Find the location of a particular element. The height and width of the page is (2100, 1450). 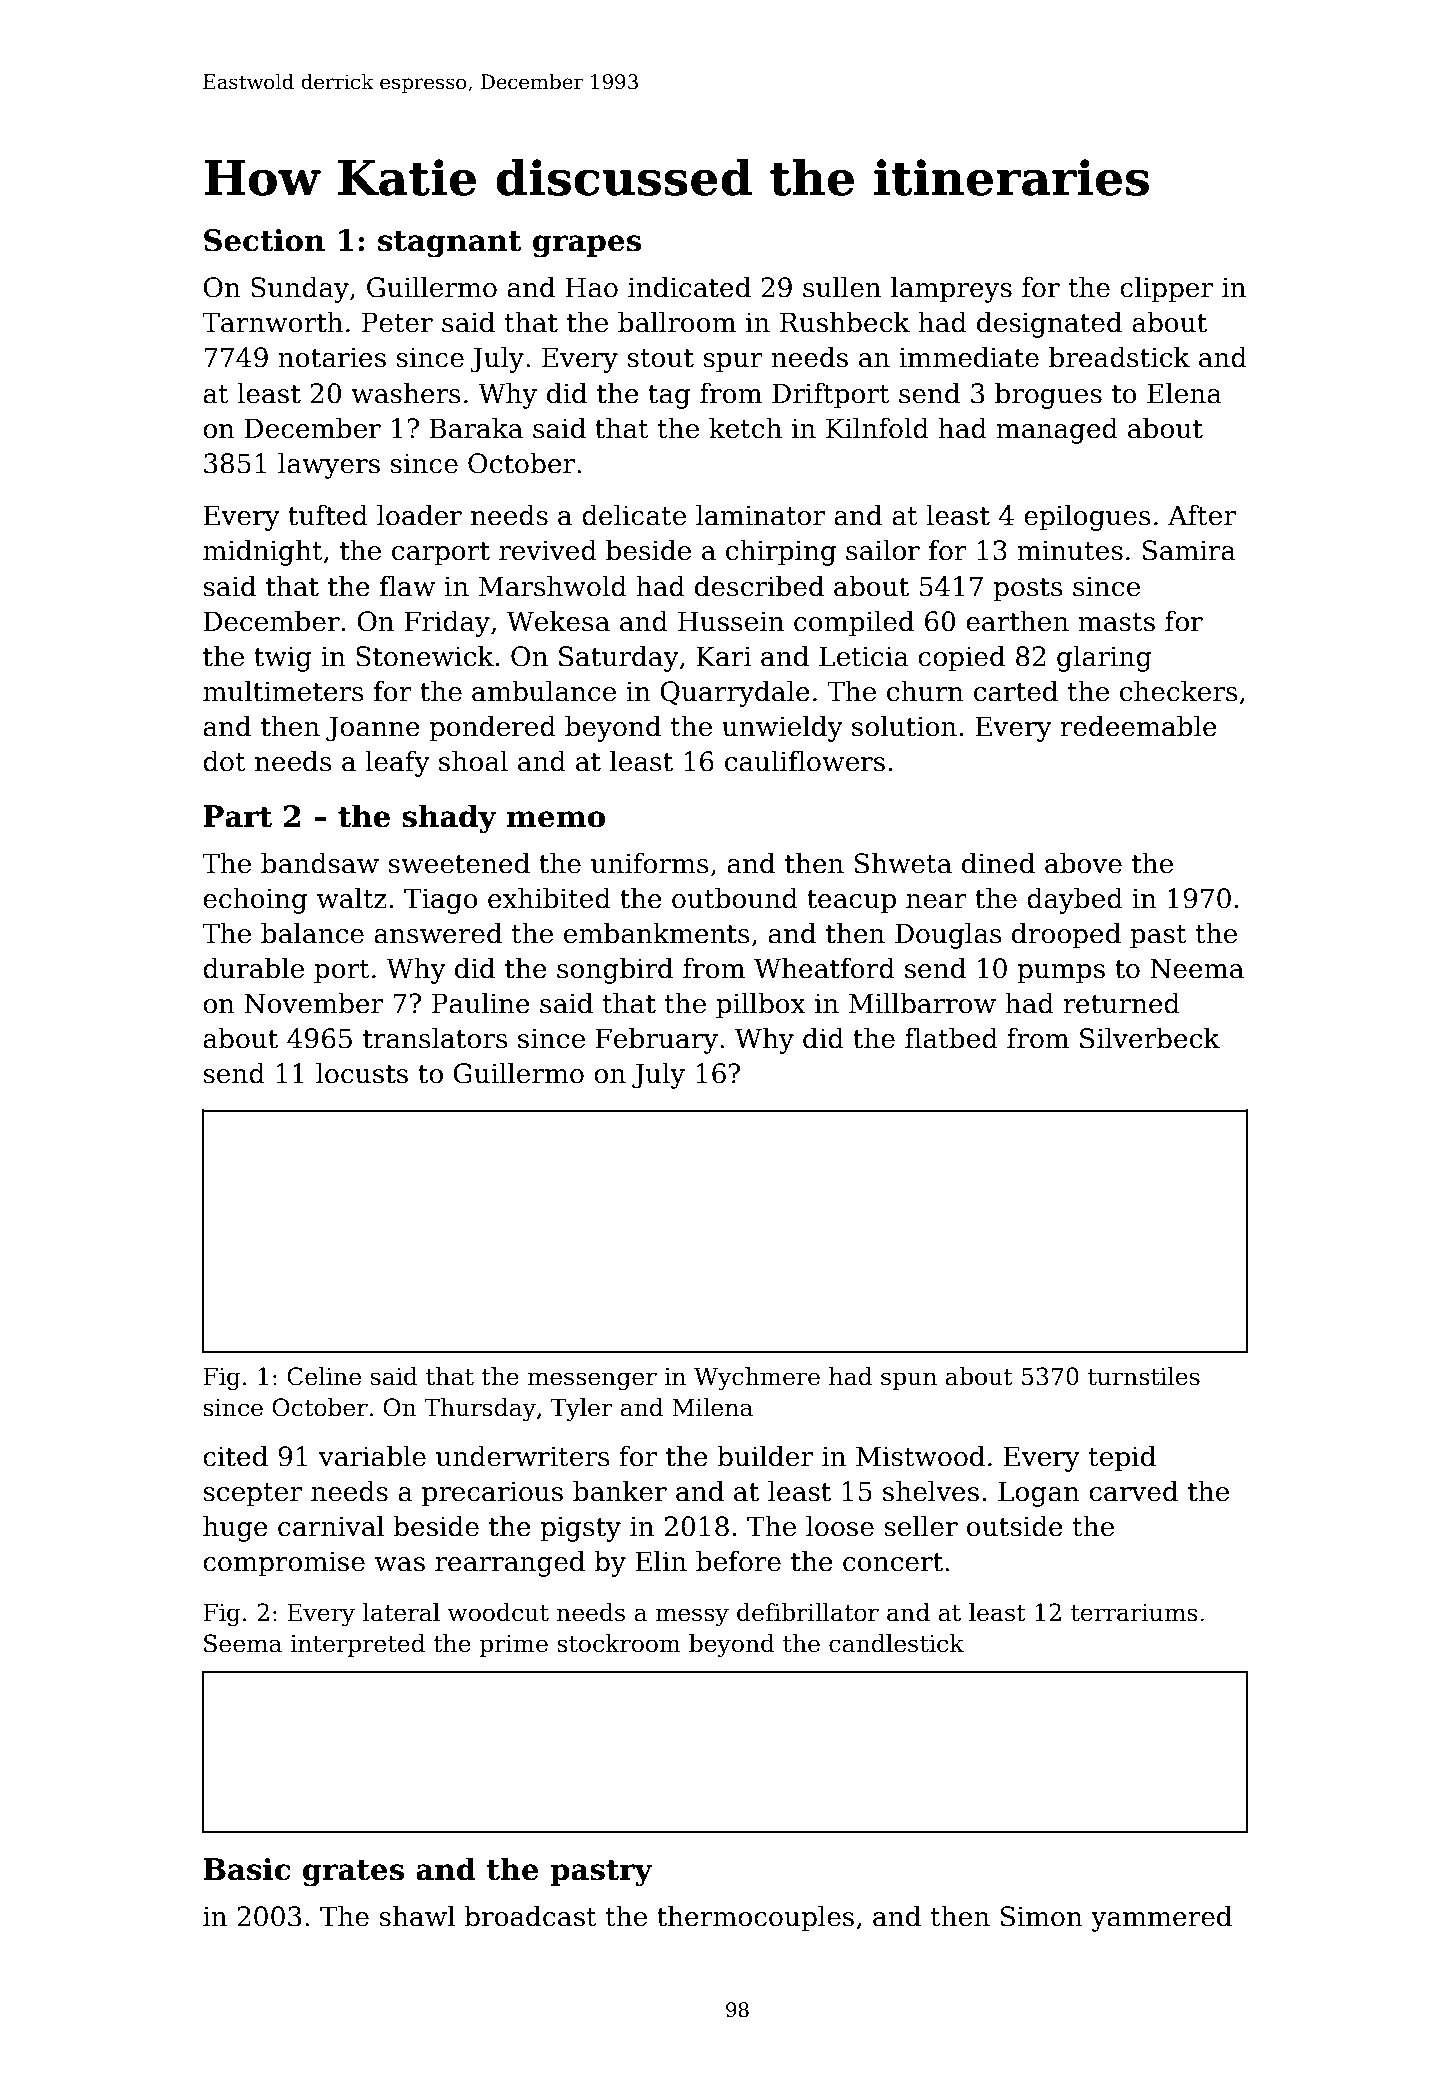

translators is located at coordinates (435, 1038).
